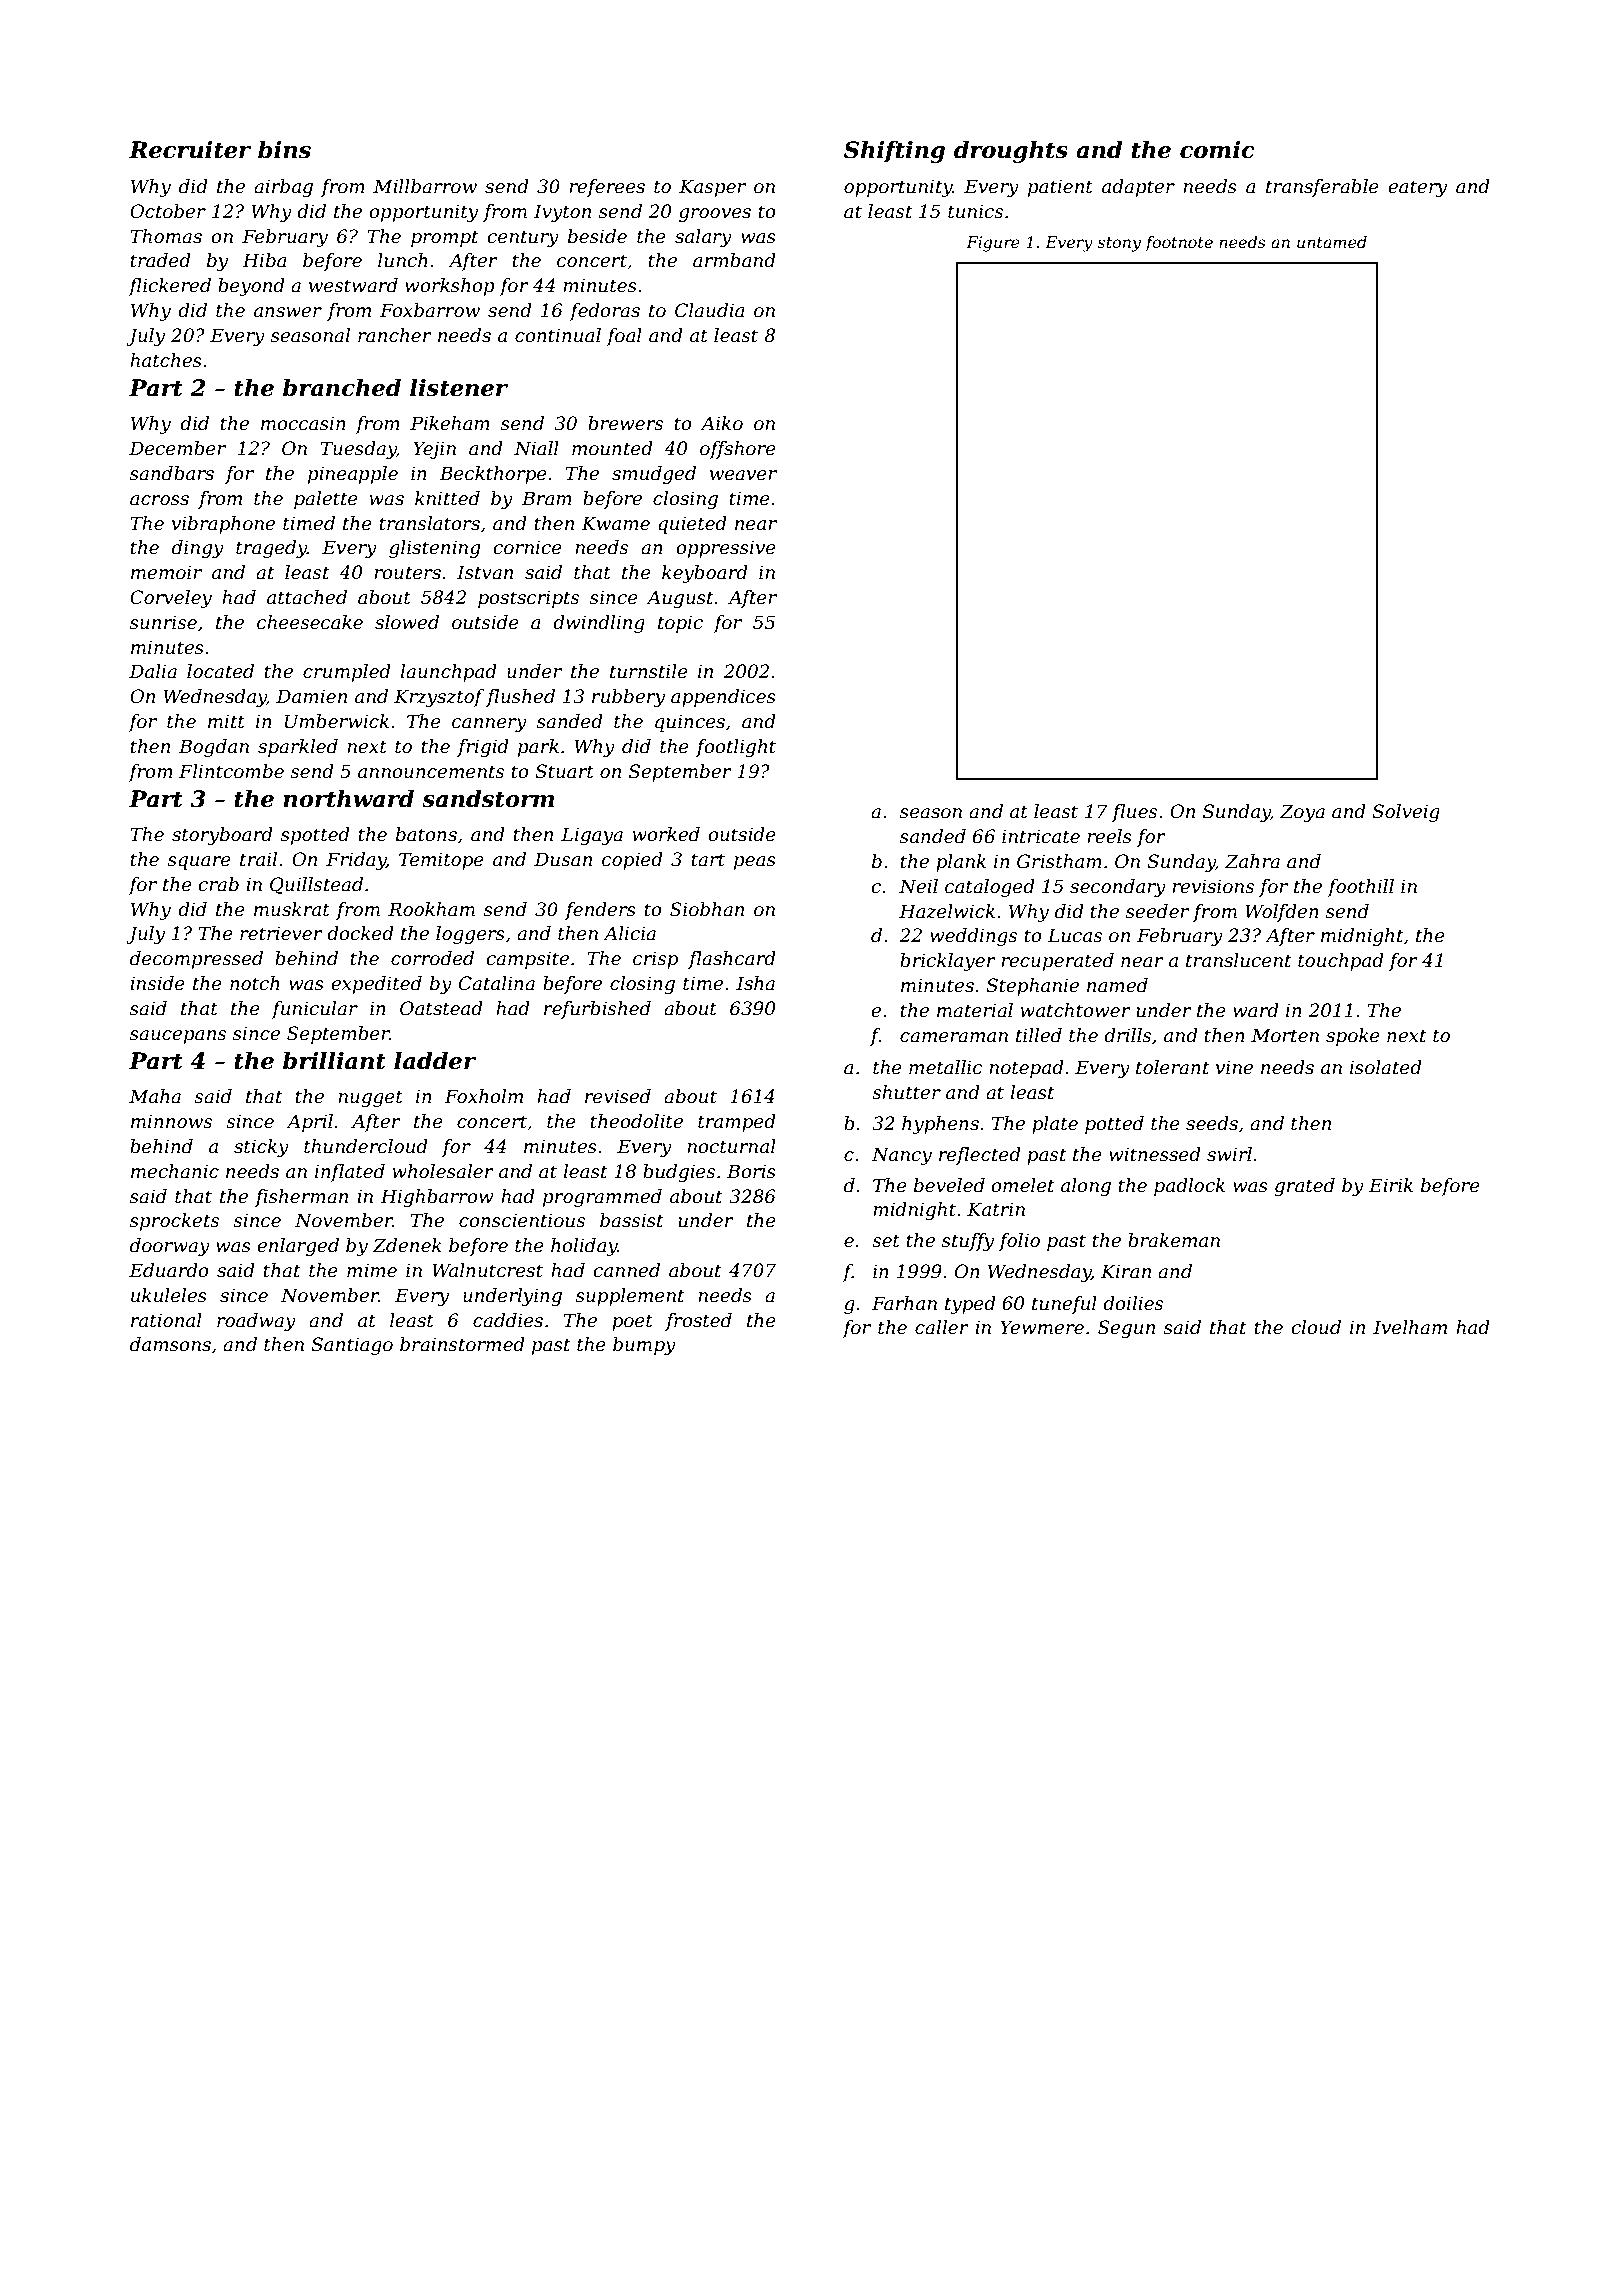  What do you see at coordinates (1011, 152) in the image?
I see `droughts` at bounding box center [1011, 152].
